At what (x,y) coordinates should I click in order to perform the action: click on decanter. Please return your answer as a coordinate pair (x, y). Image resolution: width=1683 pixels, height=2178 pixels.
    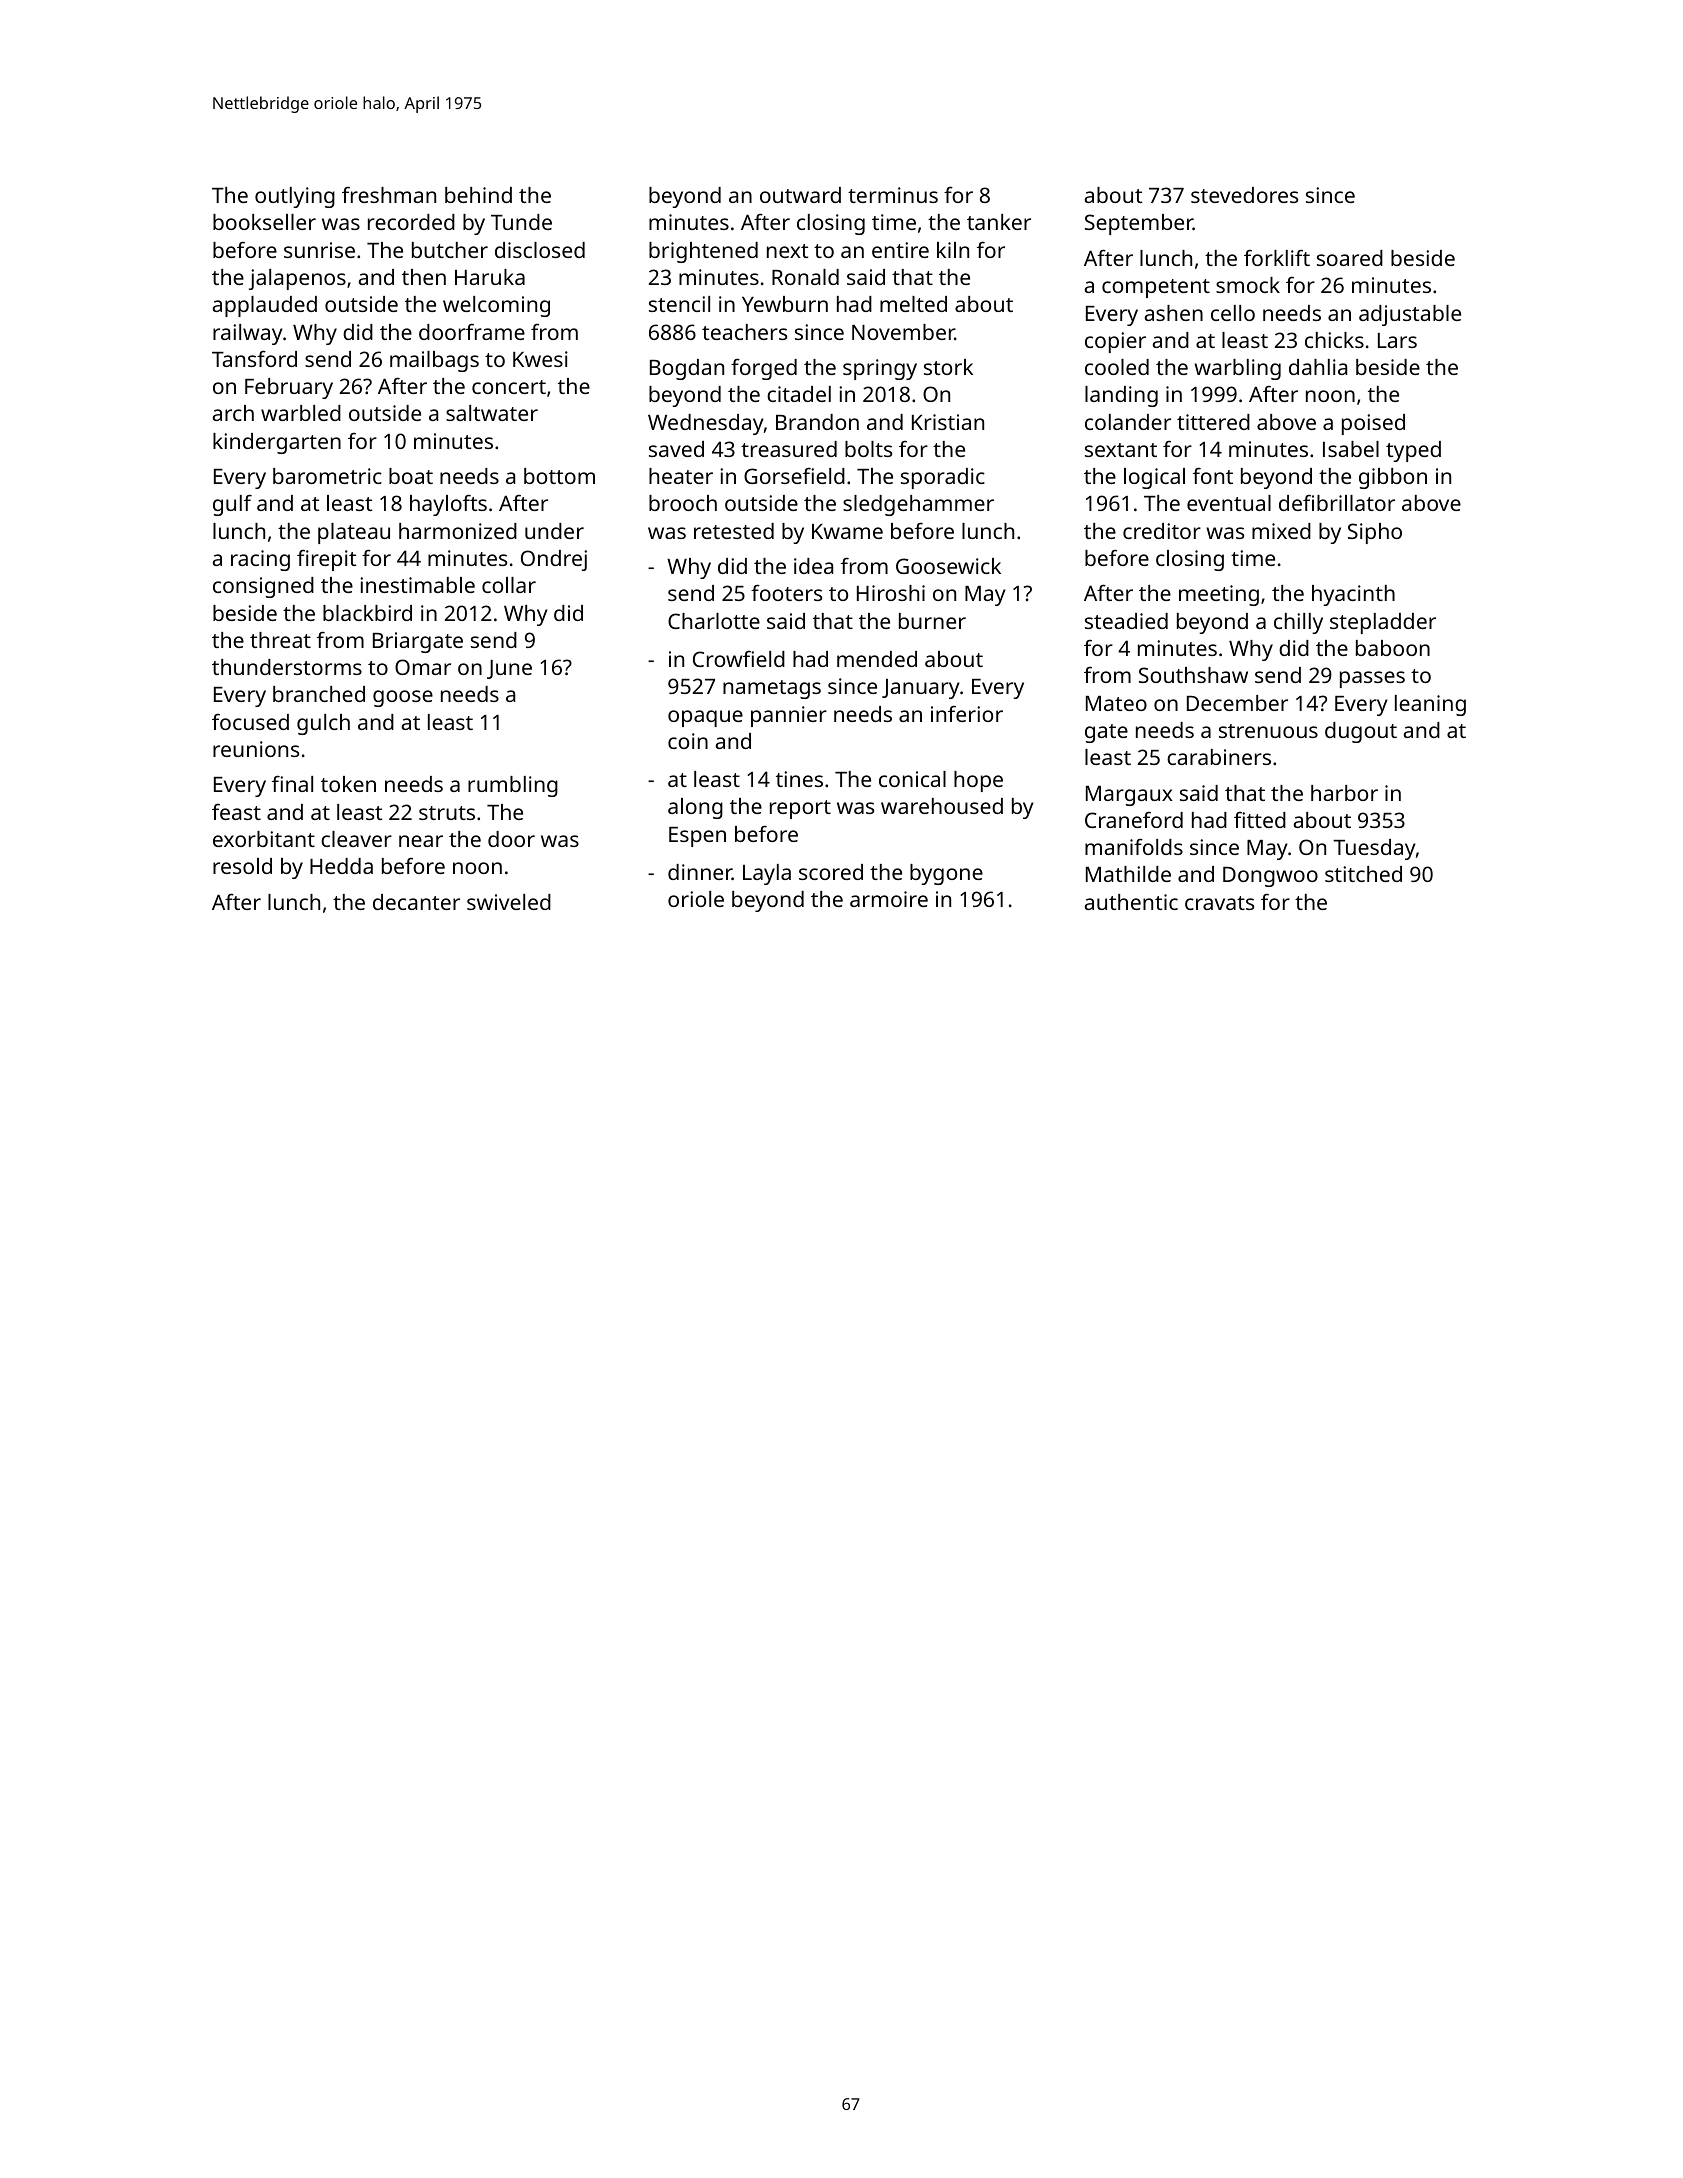
    Looking at the image, I should click on (416, 902).
